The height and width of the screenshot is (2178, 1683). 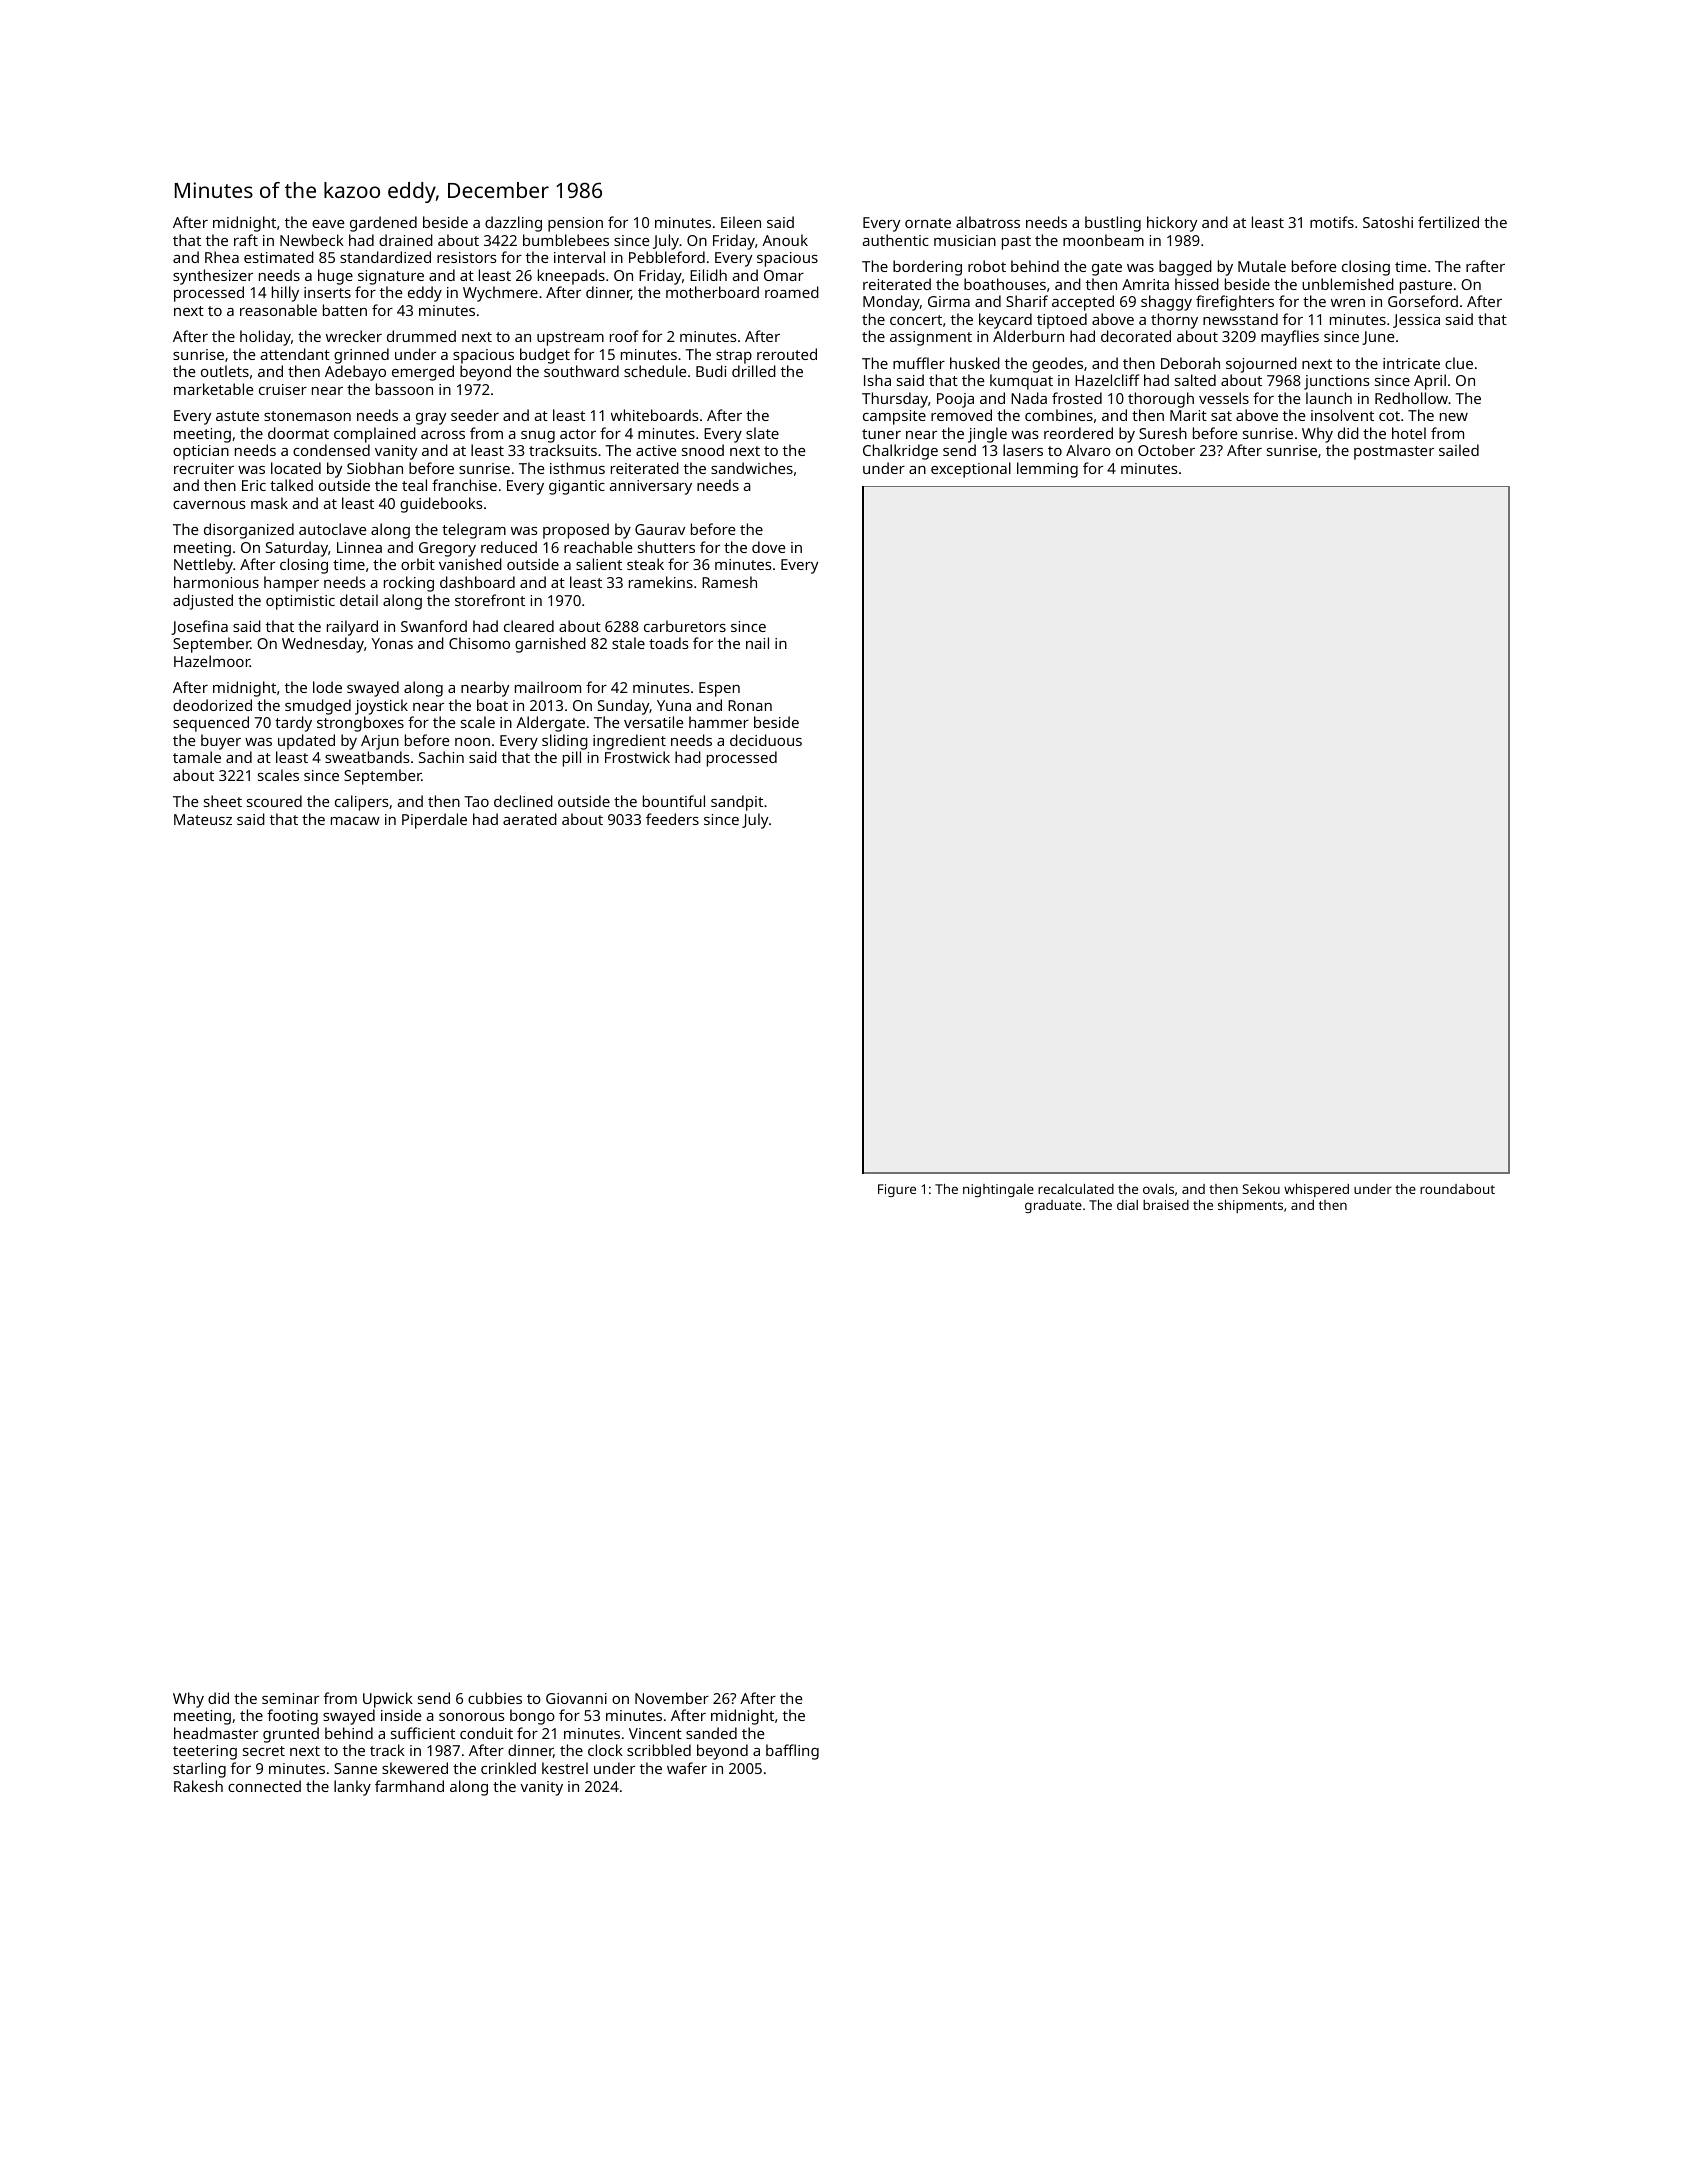 What do you see at coordinates (1261, 1189) in the screenshot?
I see `Sekou` at bounding box center [1261, 1189].
